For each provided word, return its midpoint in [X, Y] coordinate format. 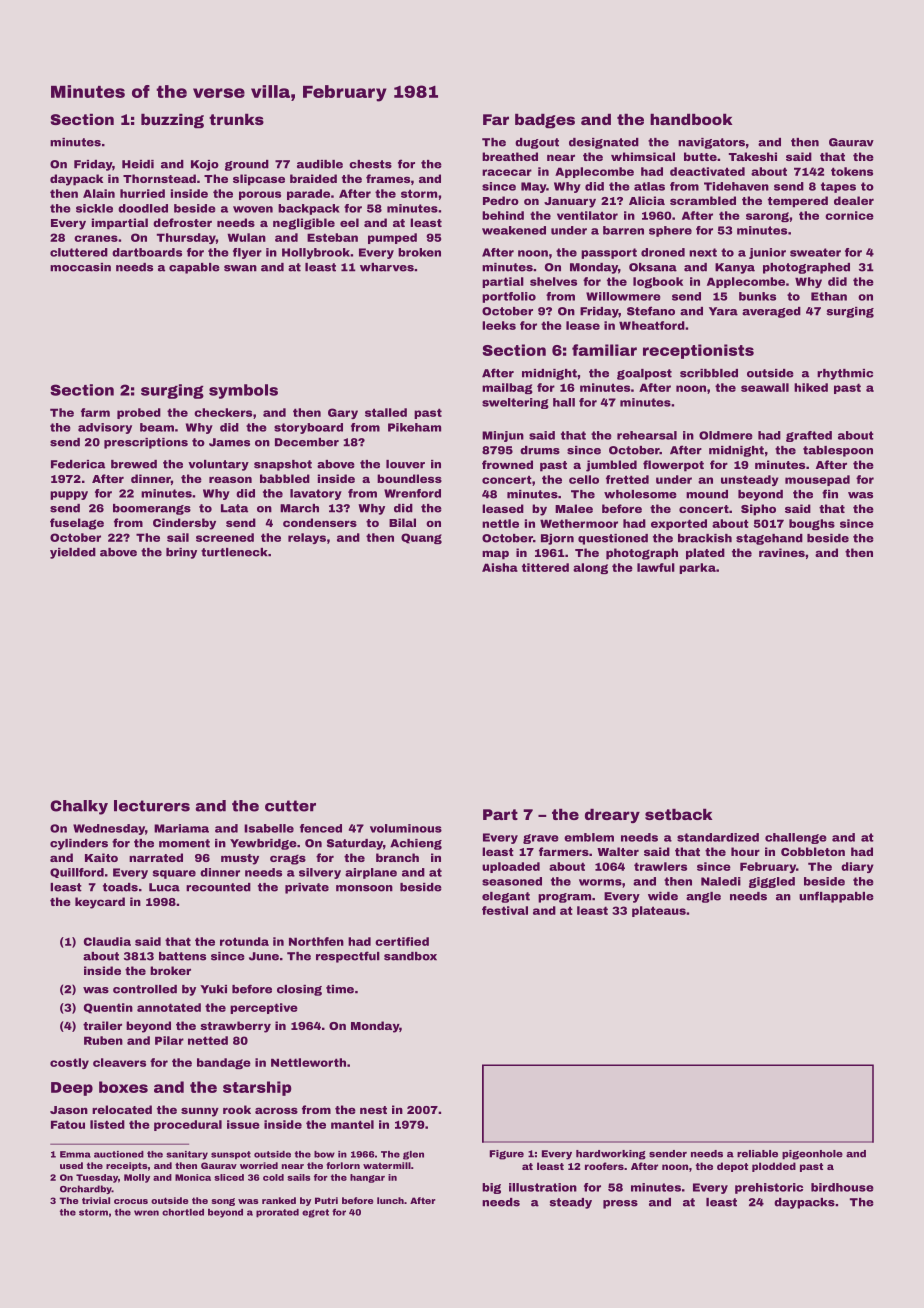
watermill [387, 1165]
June [264, 956]
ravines [782, 552]
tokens [852, 171]
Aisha [500, 567]
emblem [589, 837]
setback [678, 814]
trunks [236, 119]
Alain [99, 193]
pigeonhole [812, 1155]
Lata [234, 508]
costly [69, 1063]
